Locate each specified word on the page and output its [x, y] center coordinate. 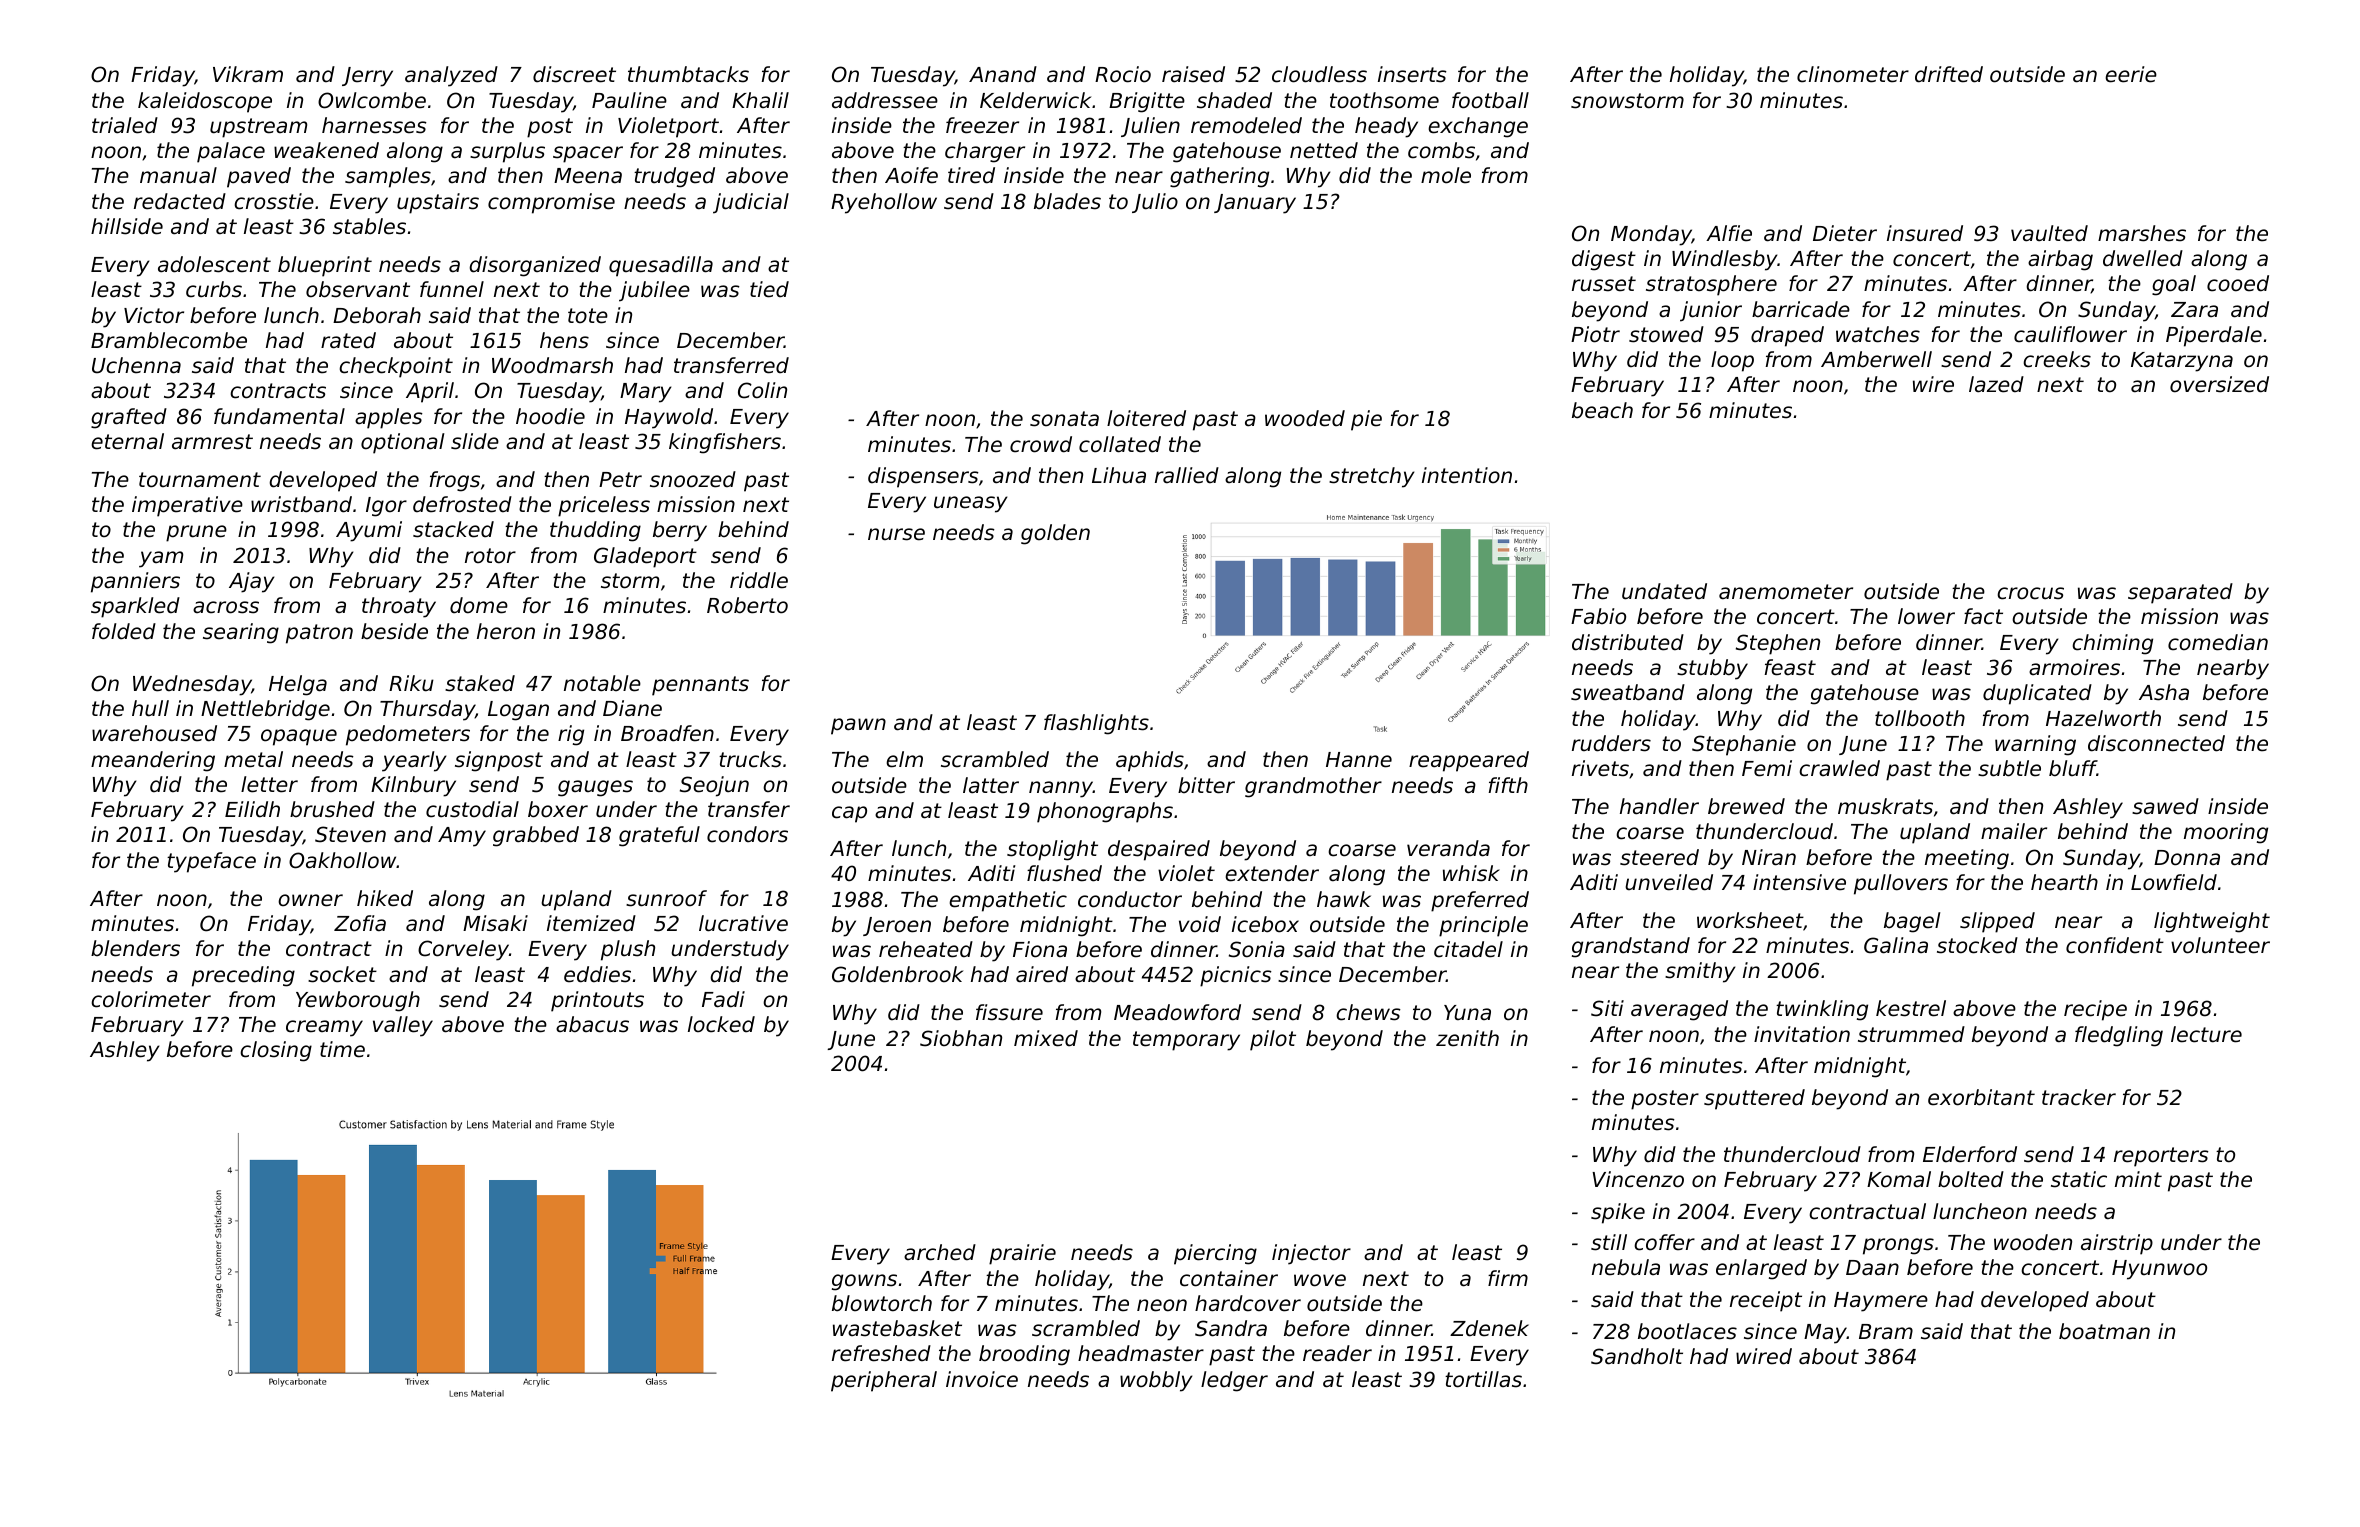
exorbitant [1981, 1097]
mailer [2014, 831]
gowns [864, 1282]
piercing [1215, 1254]
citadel [1468, 949]
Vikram [248, 74]
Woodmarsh [552, 365]
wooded [1305, 418]
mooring [2226, 833]
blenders [135, 948]
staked [480, 683]
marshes [2142, 233]
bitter [1206, 785]
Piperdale [2214, 336]
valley [403, 1026]
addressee [885, 100]
